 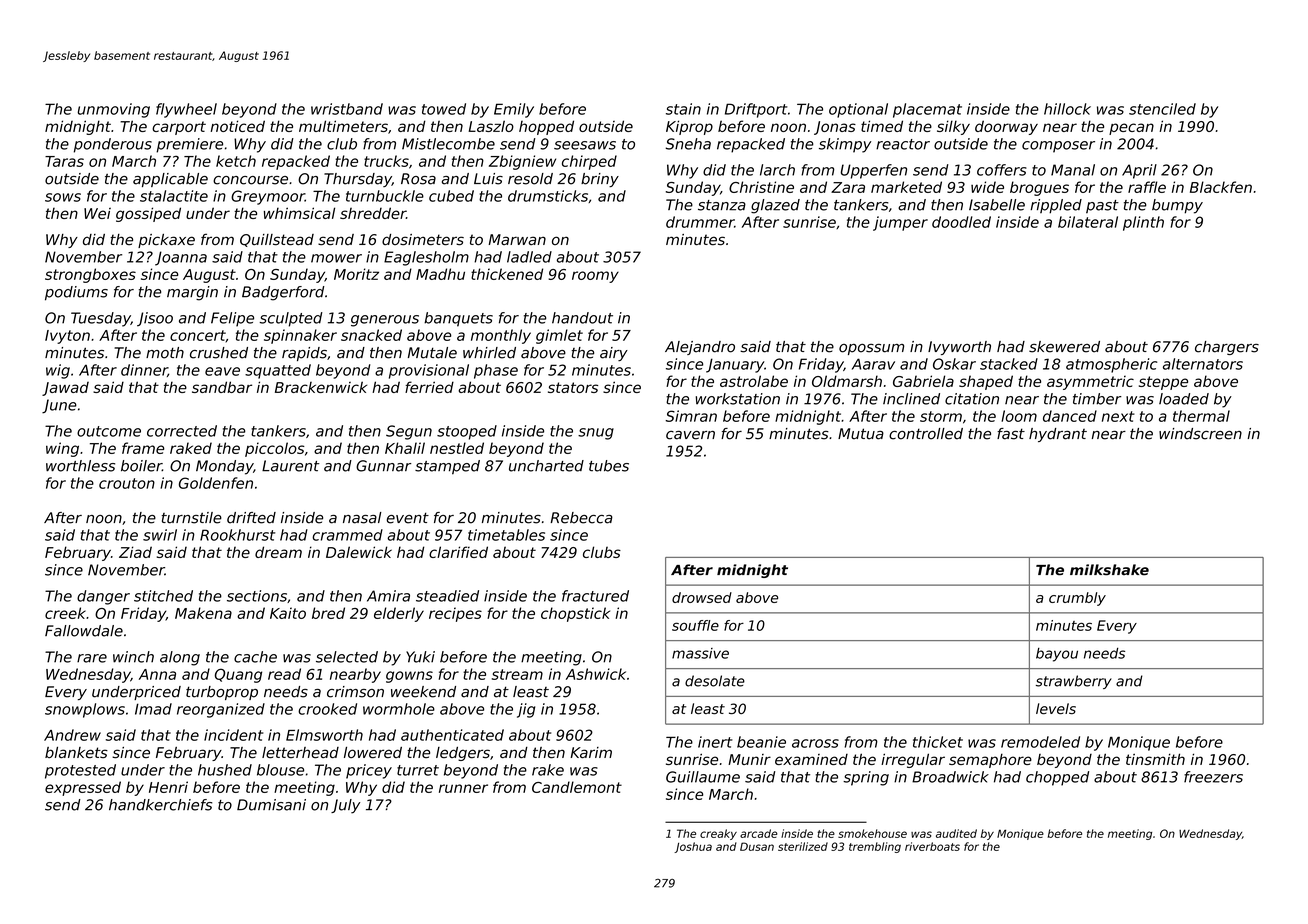 What do you see at coordinates (700, 222) in the screenshot?
I see `drummer` at bounding box center [700, 222].
